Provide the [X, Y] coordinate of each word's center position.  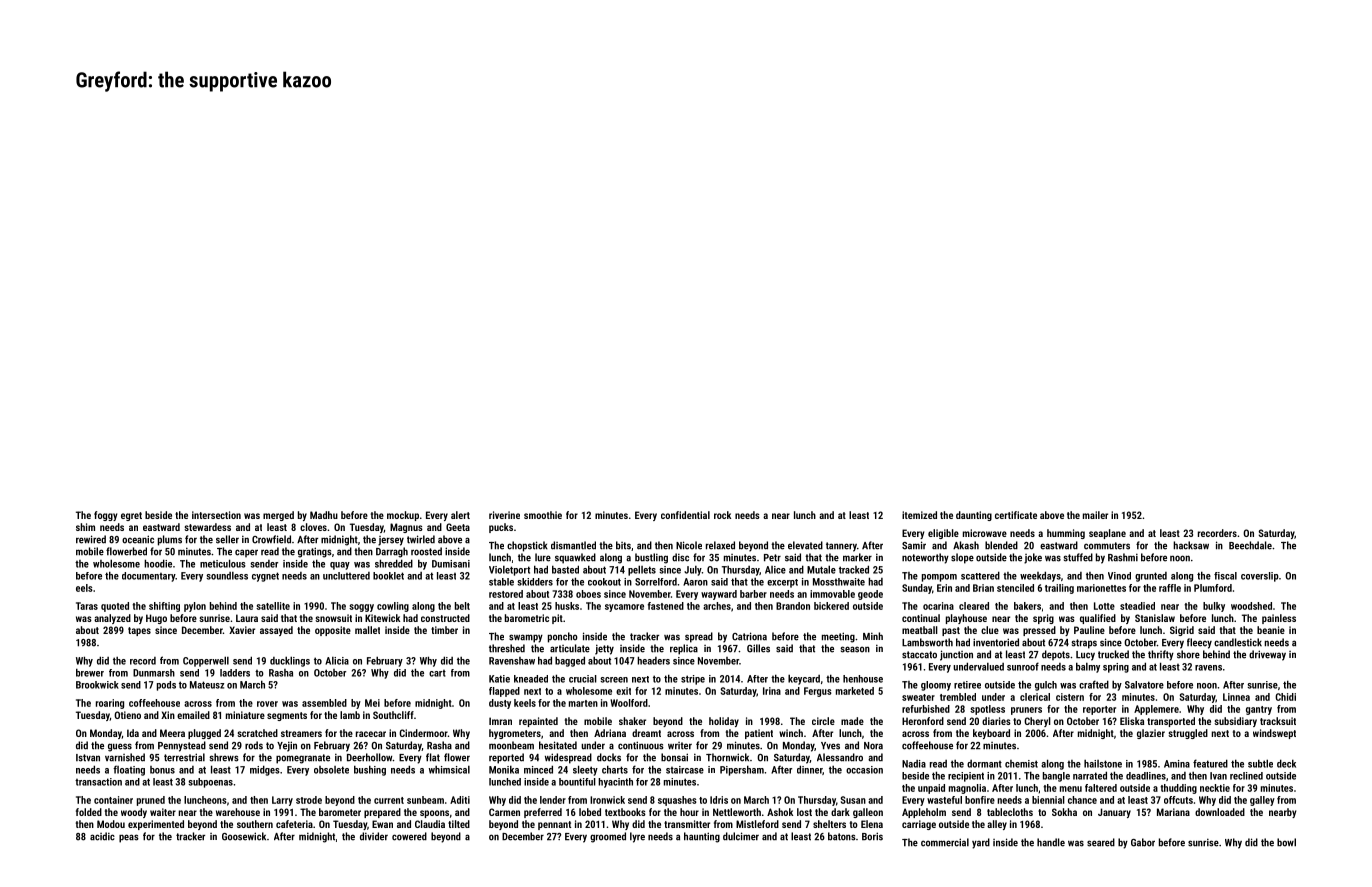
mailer [1095, 515]
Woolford [629, 703]
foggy [106, 516]
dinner [809, 769]
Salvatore [1144, 685]
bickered [831, 606]
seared [1101, 842]
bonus [162, 770]
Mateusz [207, 685]
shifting [164, 607]
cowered [409, 836]
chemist [1021, 764]
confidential [685, 515]
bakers [1027, 606]
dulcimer [741, 836]
